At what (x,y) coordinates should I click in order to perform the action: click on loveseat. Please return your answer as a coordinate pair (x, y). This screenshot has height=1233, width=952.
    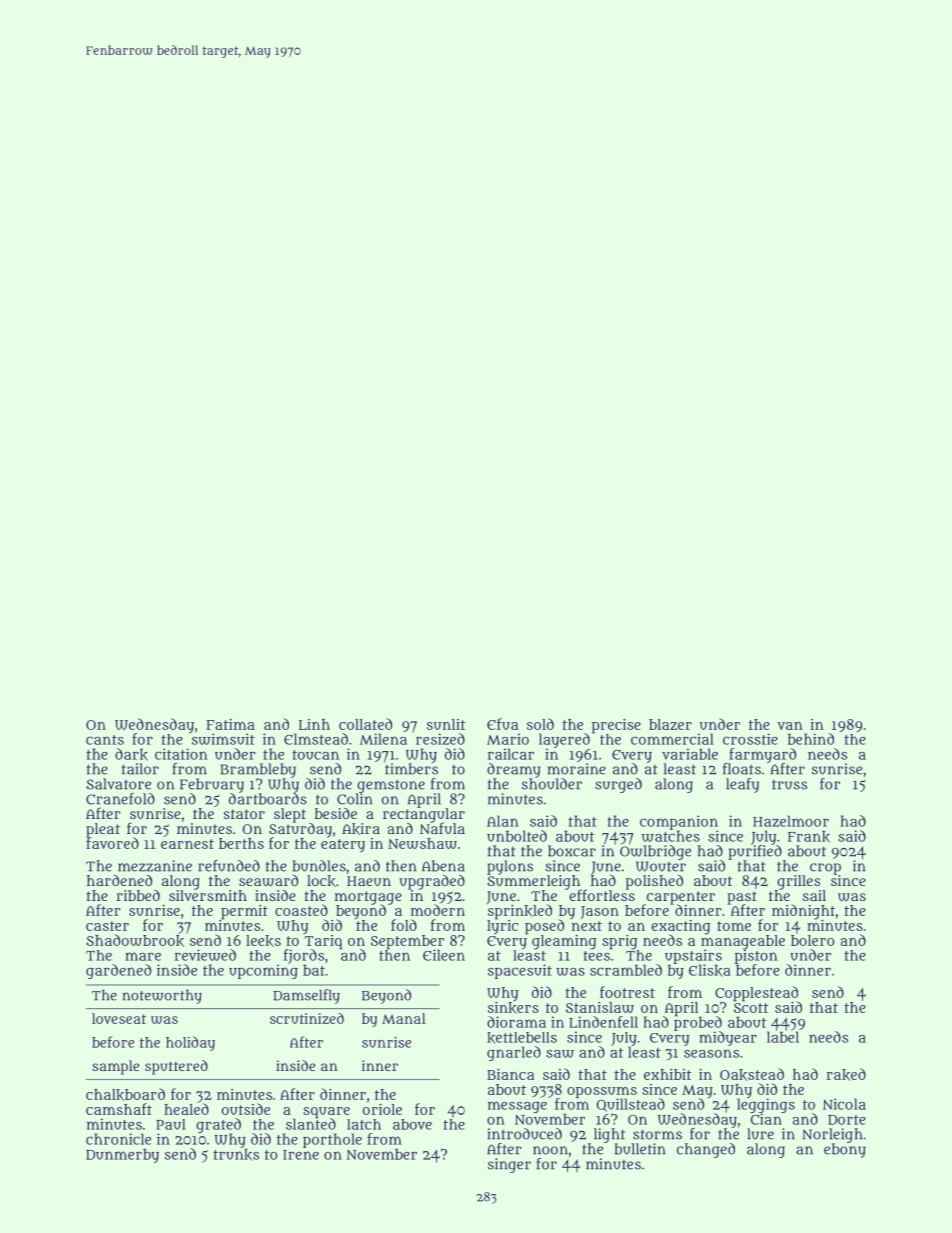
    Looking at the image, I should click on (119, 1018).
